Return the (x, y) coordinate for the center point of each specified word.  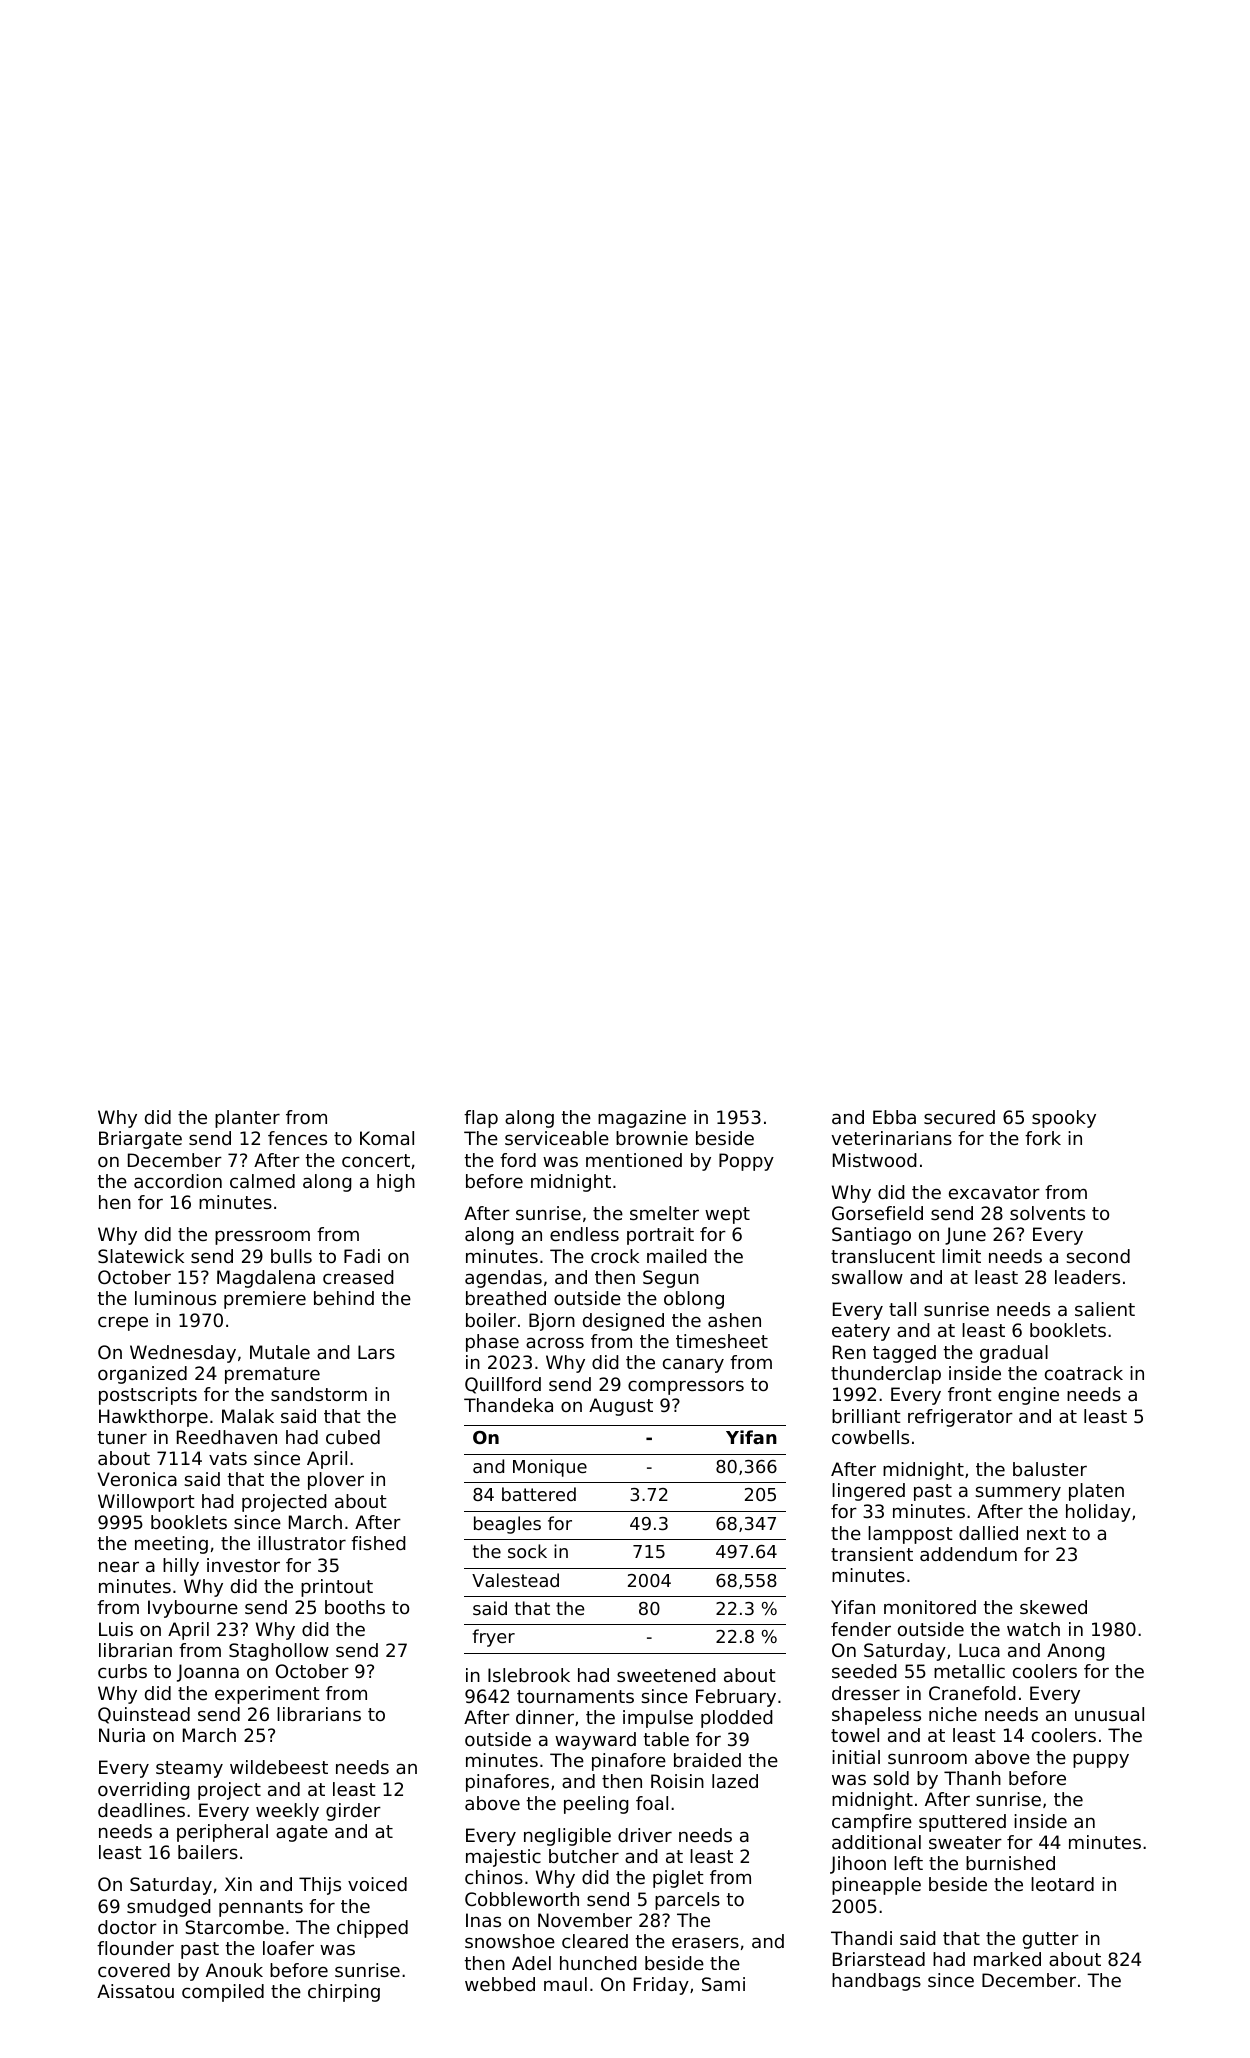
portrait (660, 1236)
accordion (178, 1181)
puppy (1101, 1760)
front (970, 1394)
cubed (353, 1437)
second (1098, 1256)
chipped (372, 1929)
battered (539, 1494)
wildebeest (279, 1767)
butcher (584, 1856)
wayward (595, 1741)
